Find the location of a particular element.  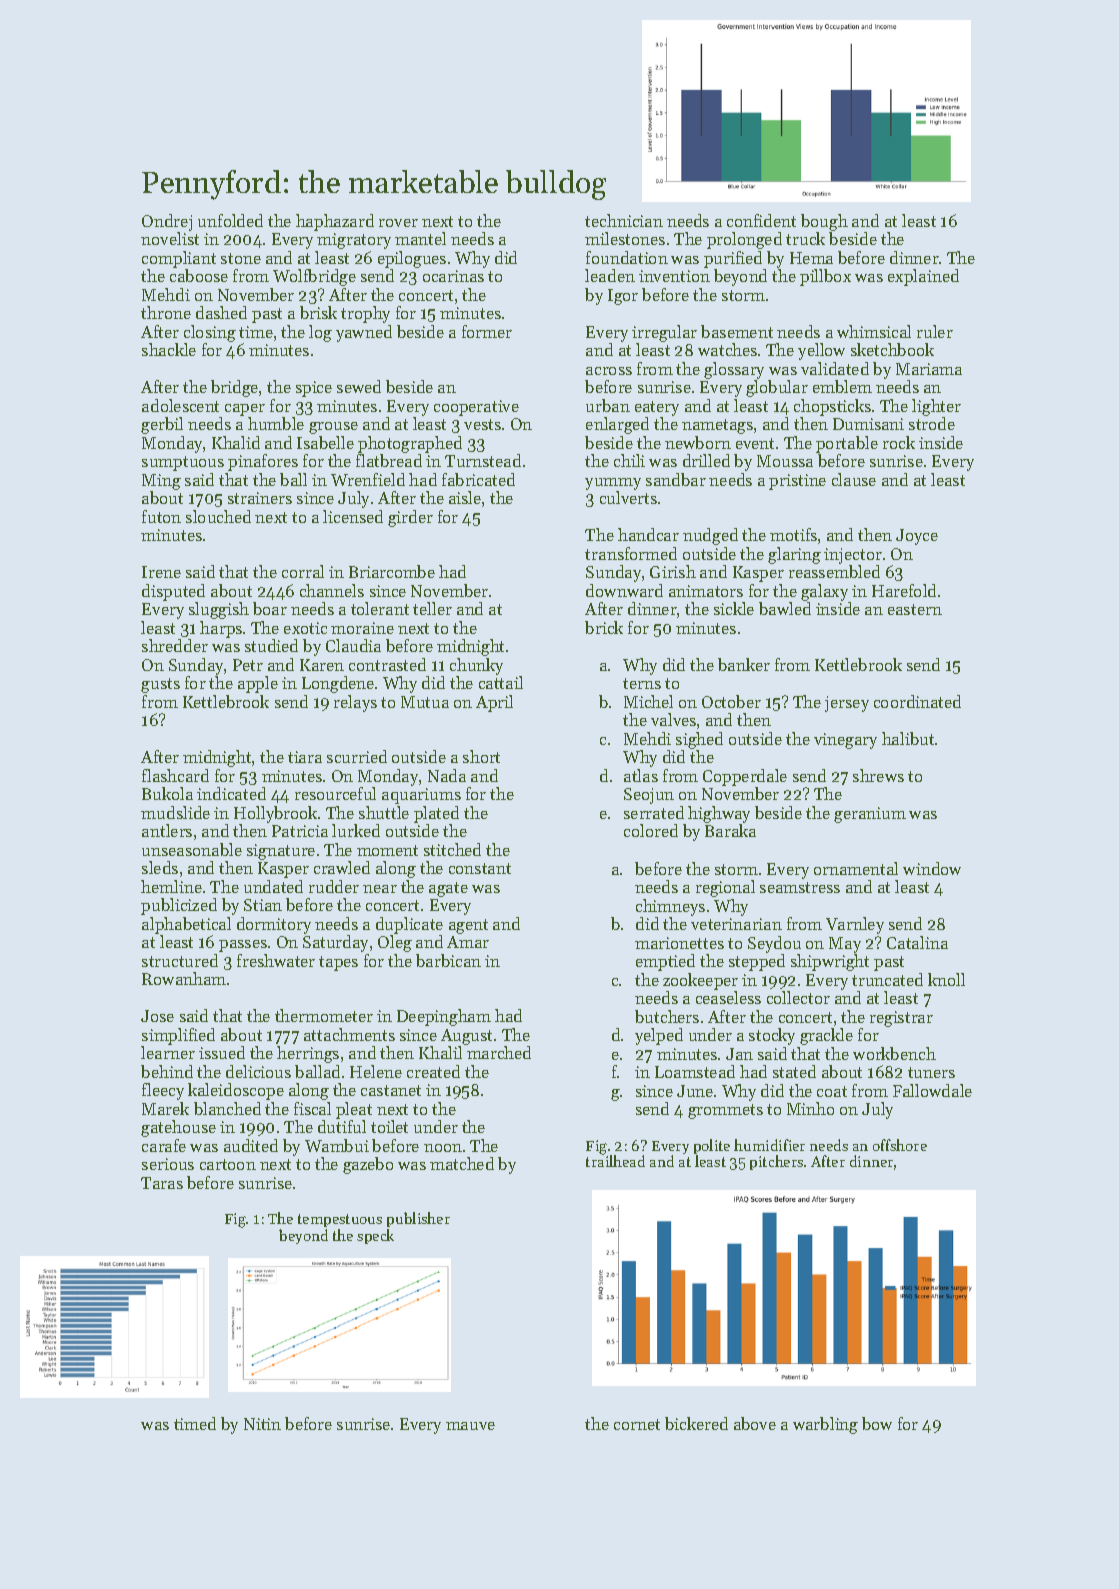

transformed is located at coordinates (631, 553).
